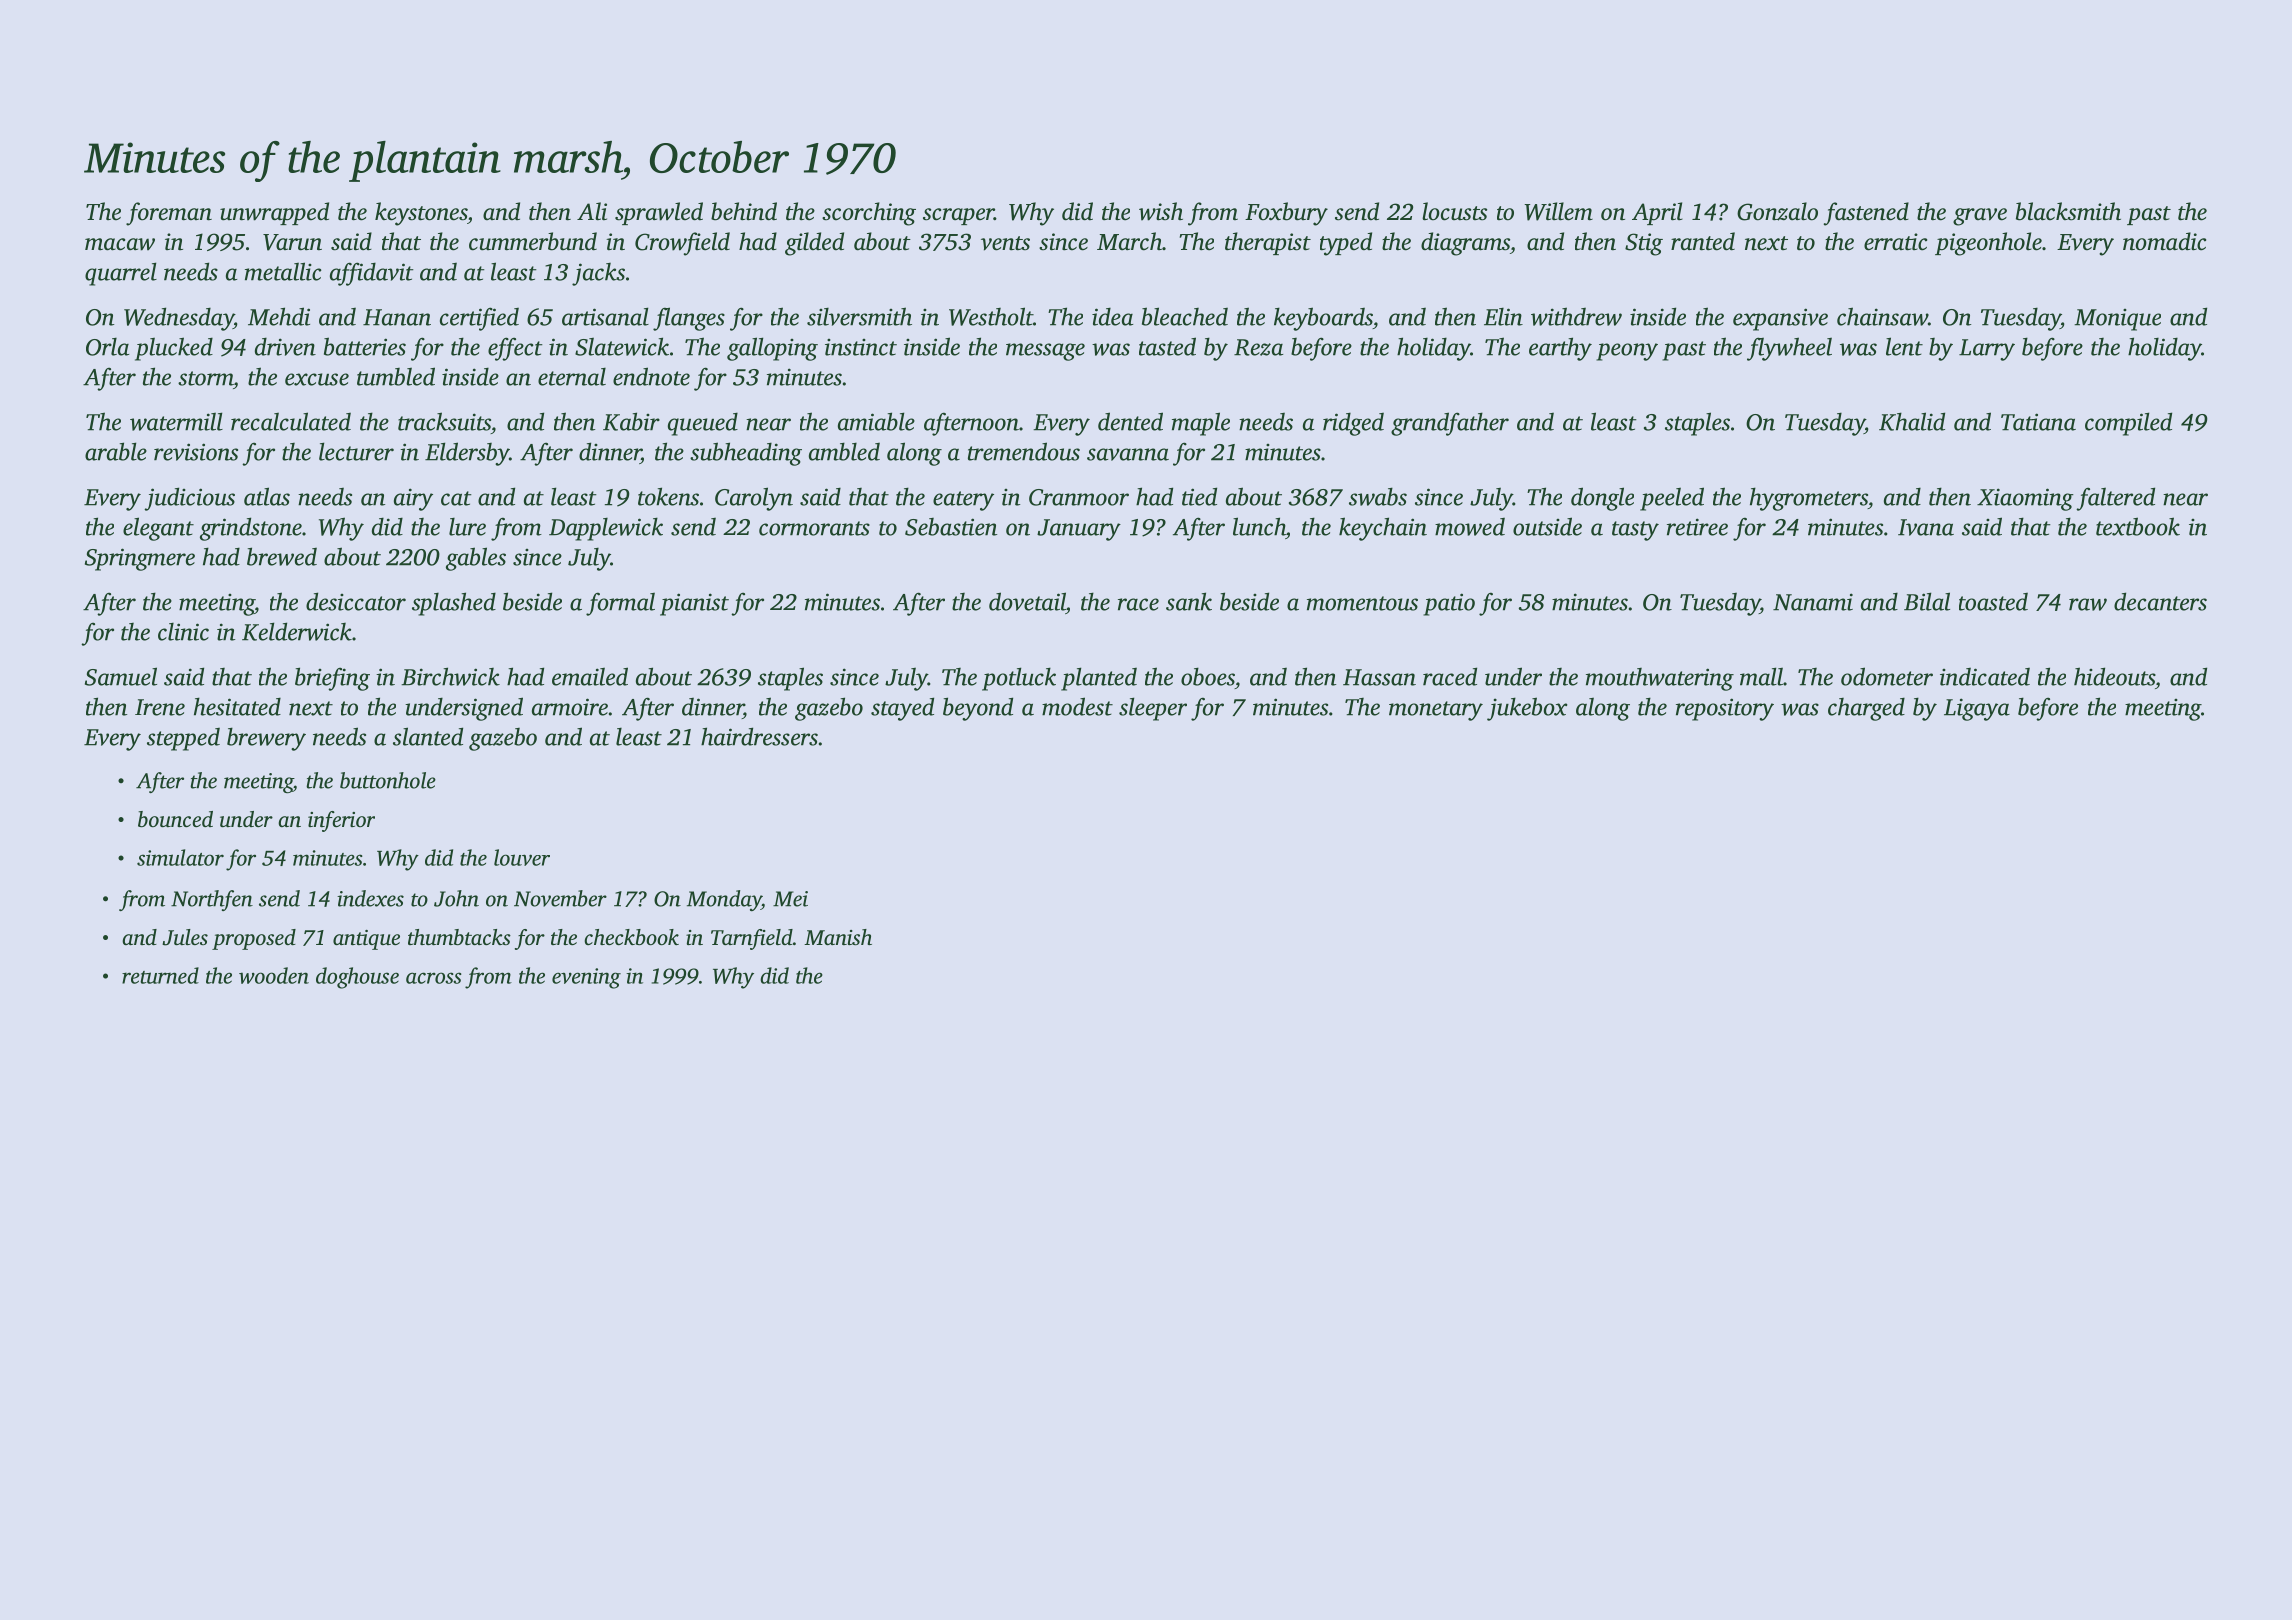 The image size is (2292, 1620). I want to click on jukebox, so click(1527, 709).
